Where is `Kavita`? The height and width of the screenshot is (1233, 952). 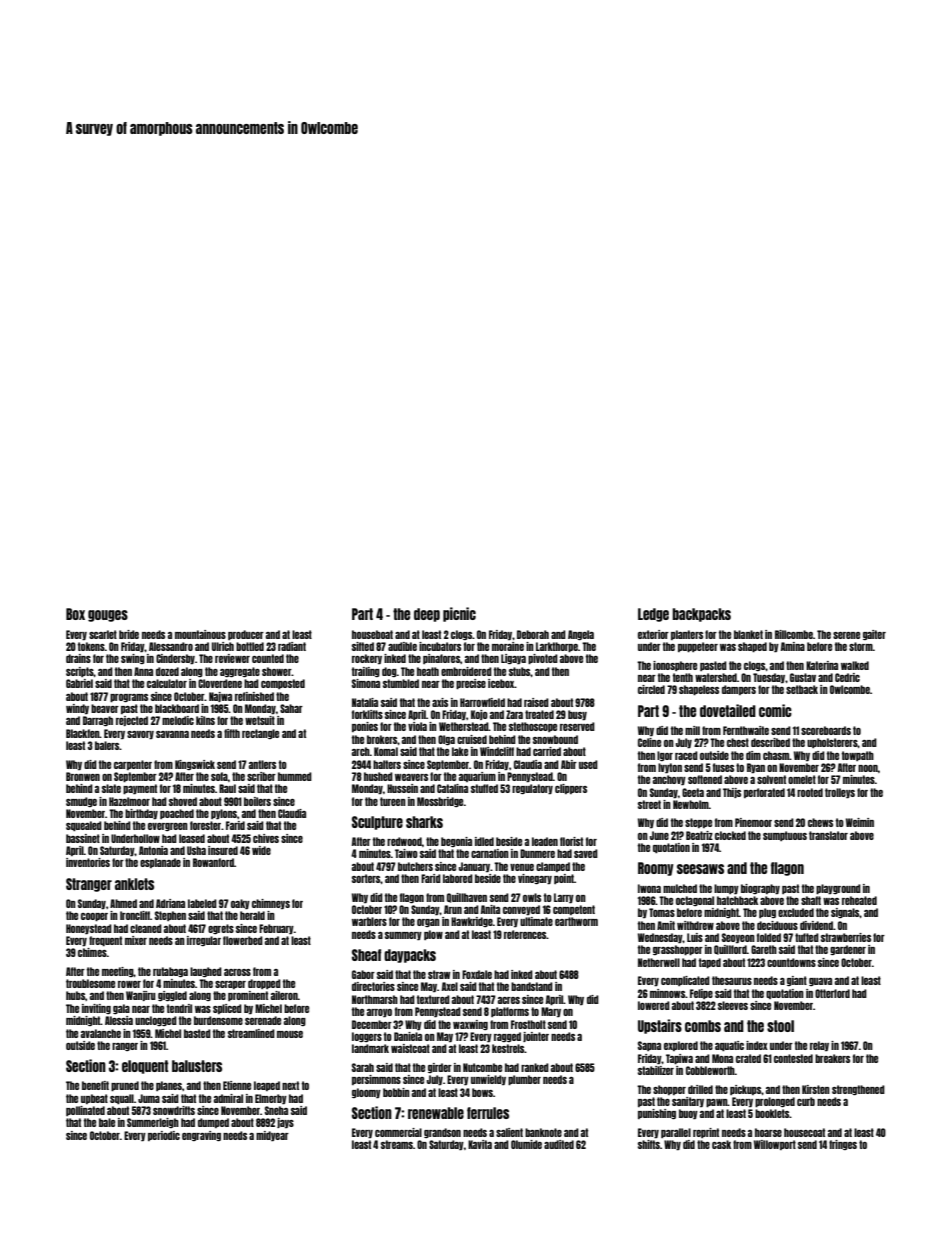
Kavita is located at coordinates (480, 1144).
